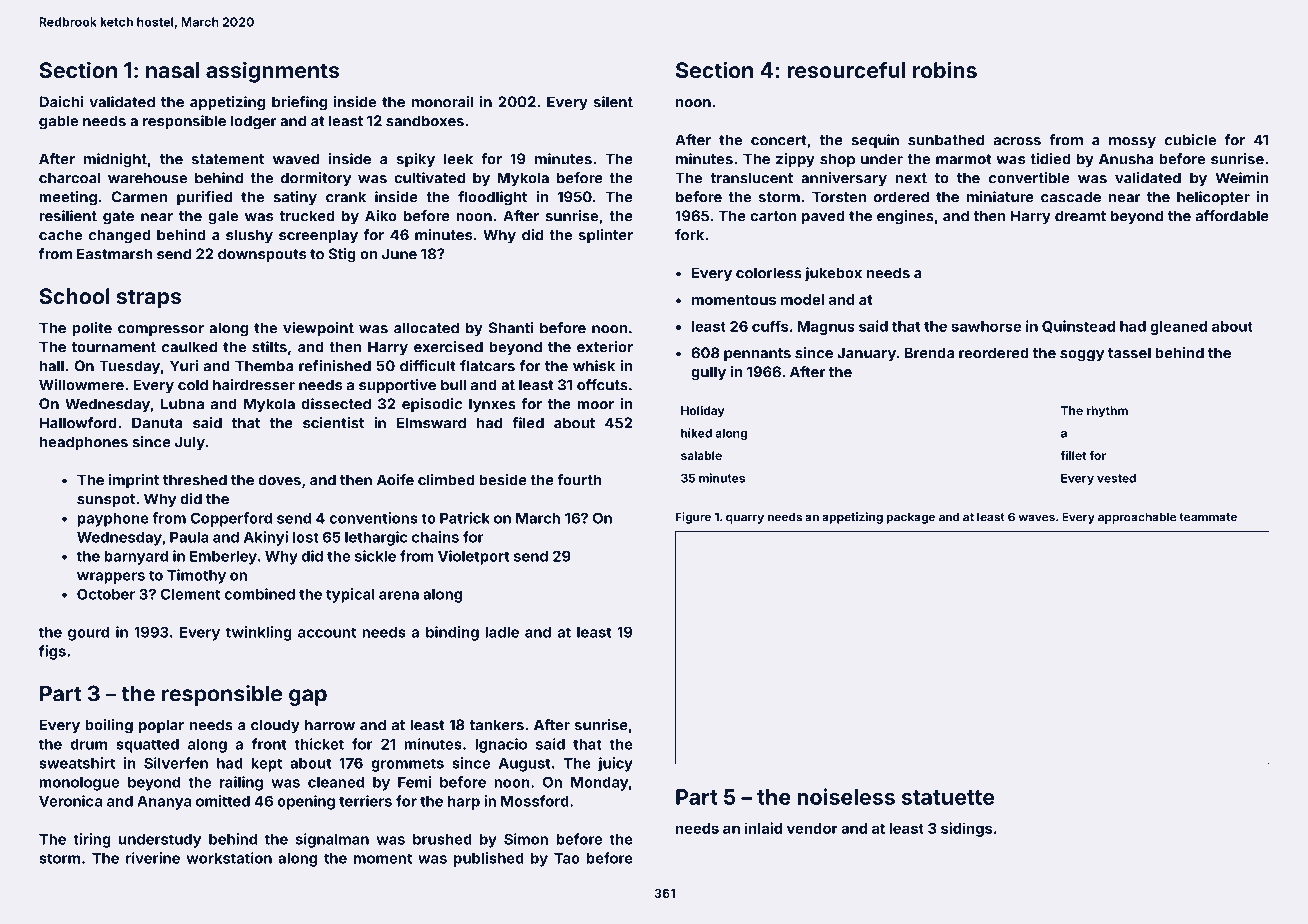  What do you see at coordinates (846, 69) in the screenshot?
I see `resourceful` at bounding box center [846, 69].
